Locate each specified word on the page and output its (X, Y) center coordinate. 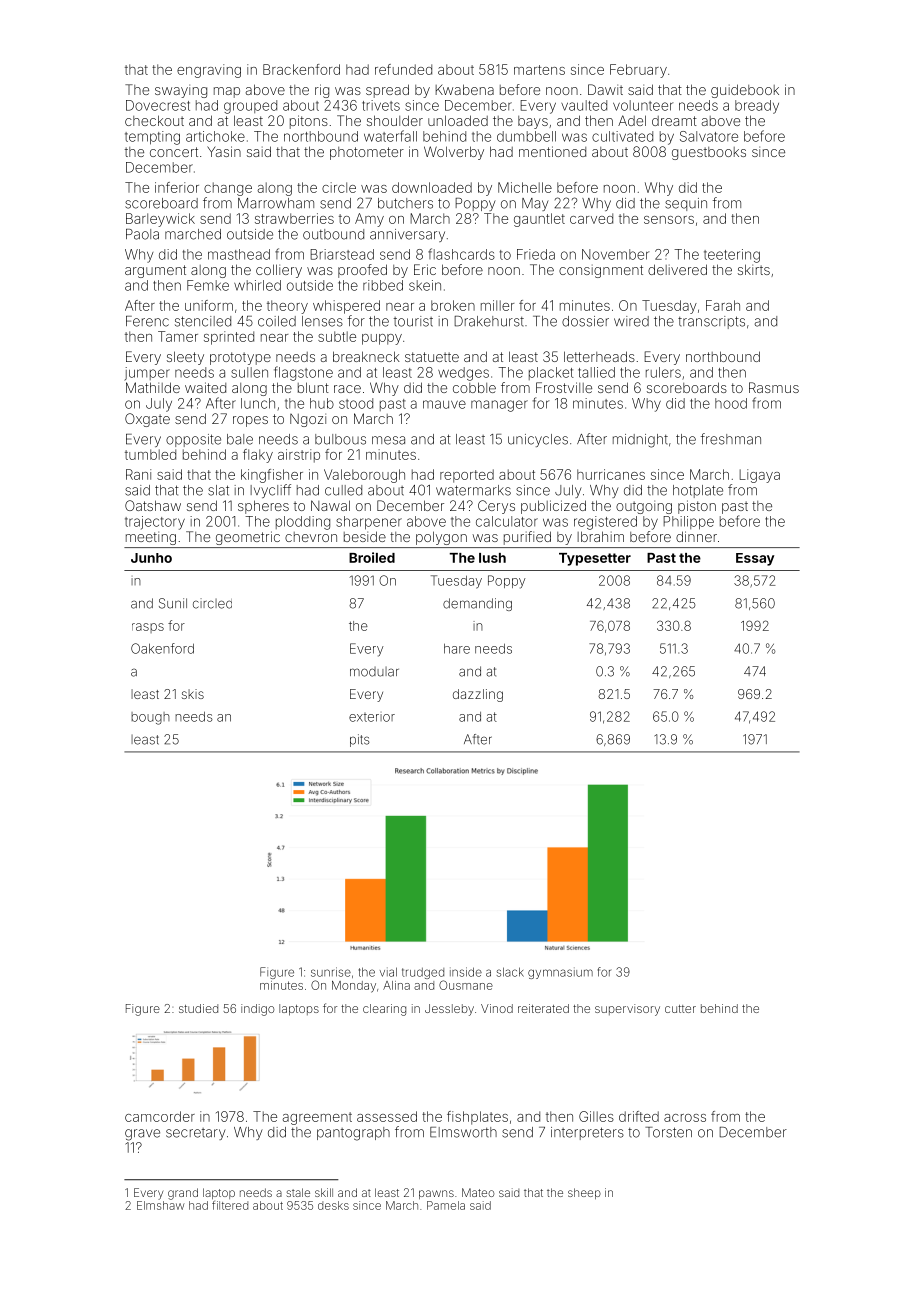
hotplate (698, 491)
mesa (388, 440)
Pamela (446, 1205)
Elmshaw (161, 1205)
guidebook (745, 91)
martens (539, 70)
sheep (584, 1193)
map (227, 92)
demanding (477, 604)
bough (150, 718)
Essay (755, 559)
